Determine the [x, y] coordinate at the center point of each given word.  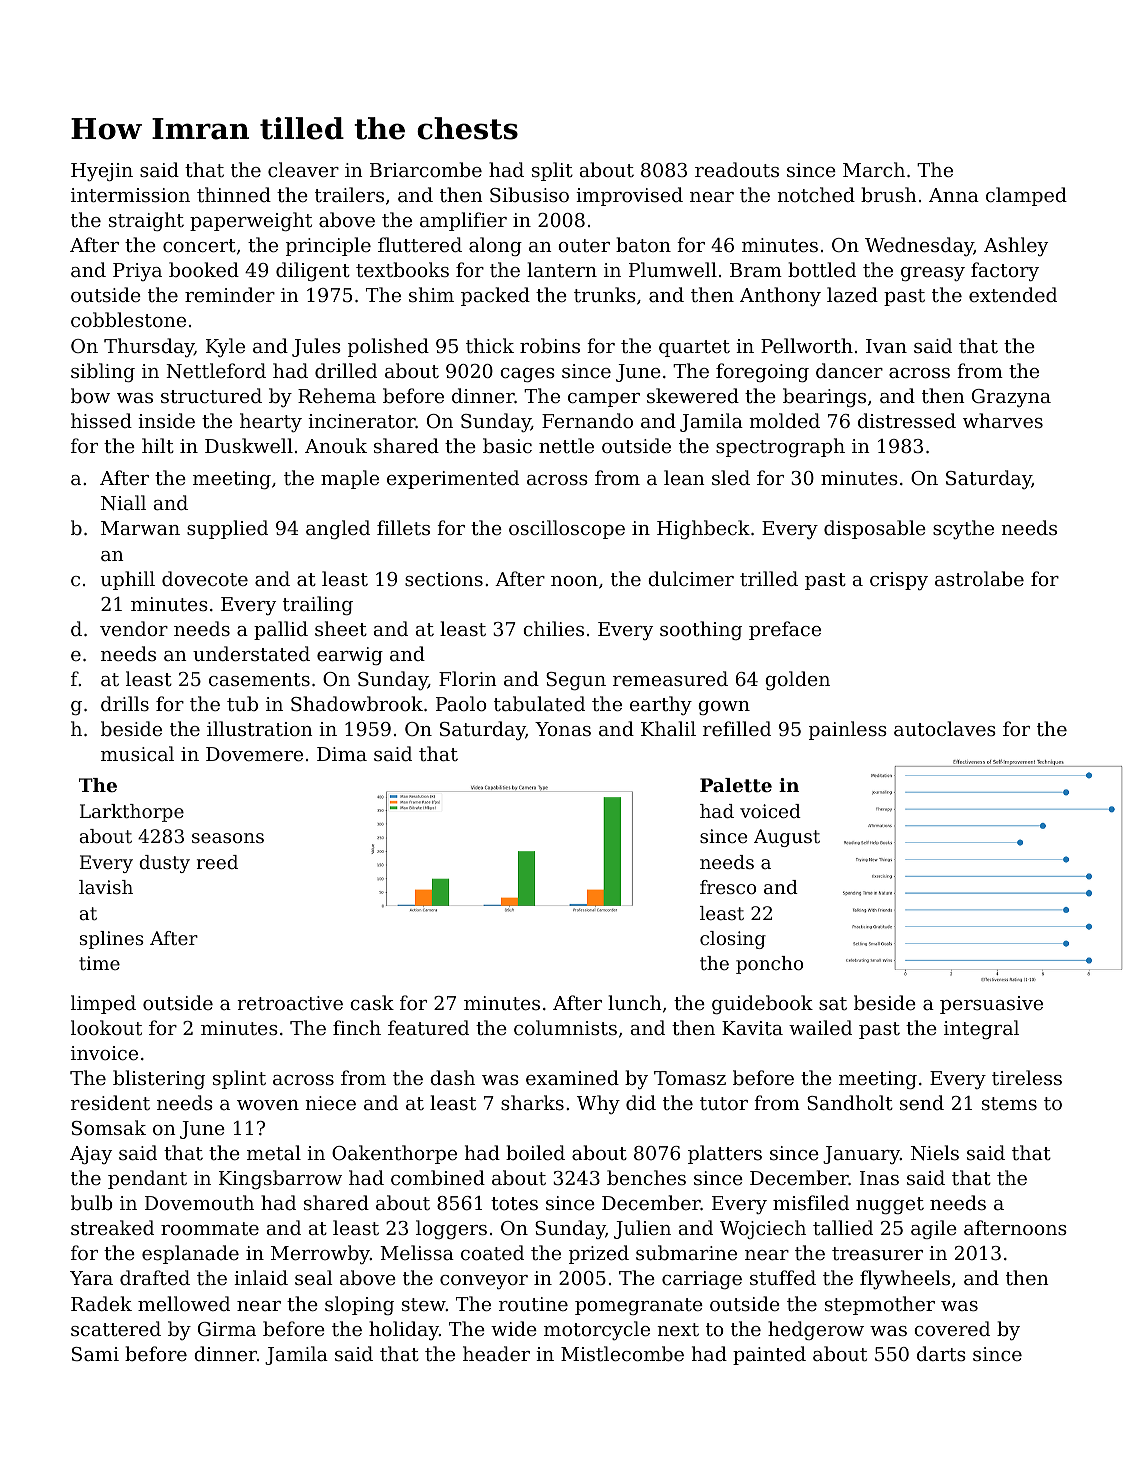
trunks [605, 294]
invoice [104, 1053]
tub [242, 703]
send [922, 1102]
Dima [342, 754]
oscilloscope [567, 529]
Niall [123, 503]
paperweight [251, 221]
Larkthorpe [132, 813]
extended [1013, 294]
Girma [227, 1329]
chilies [553, 628]
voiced [770, 811]
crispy [899, 581]
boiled [535, 1152]
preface [785, 630]
